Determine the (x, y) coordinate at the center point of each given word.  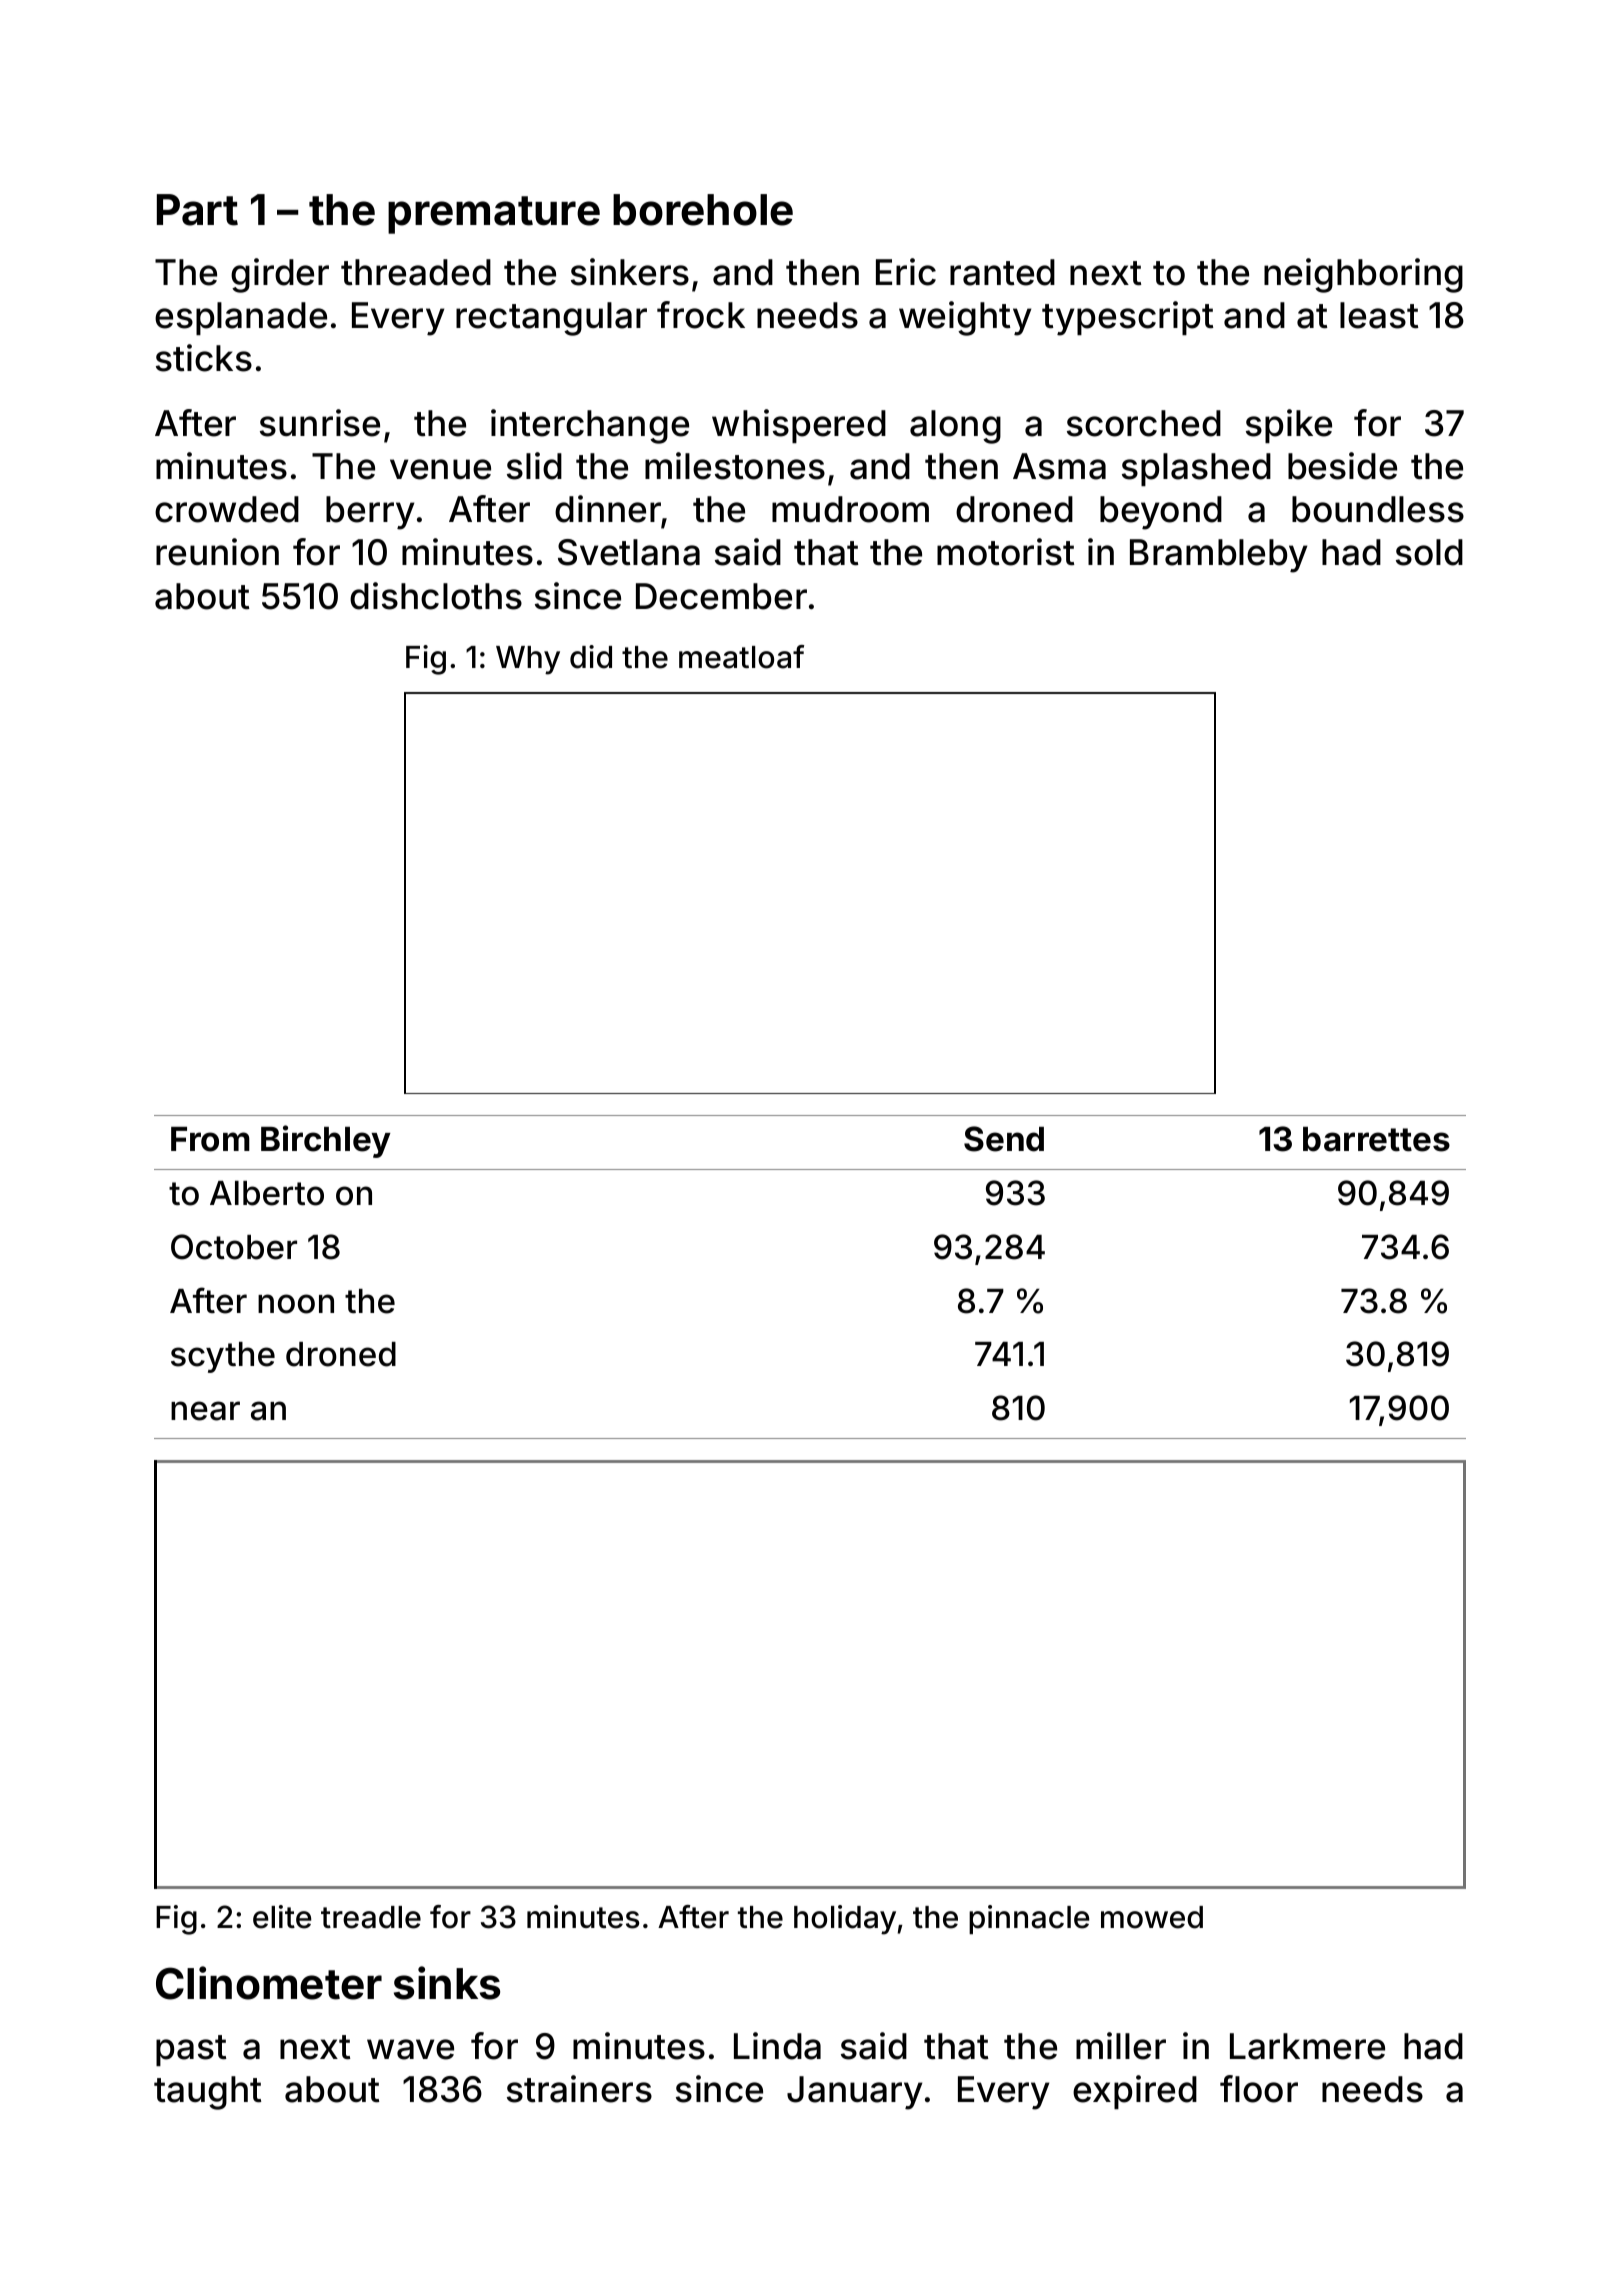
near (205, 1411)
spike (1289, 426)
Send (1004, 1139)
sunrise (320, 423)
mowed (1152, 1917)
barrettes (1376, 1139)
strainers (579, 2089)
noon (296, 1304)
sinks (447, 1983)
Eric (906, 272)
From (210, 1139)
